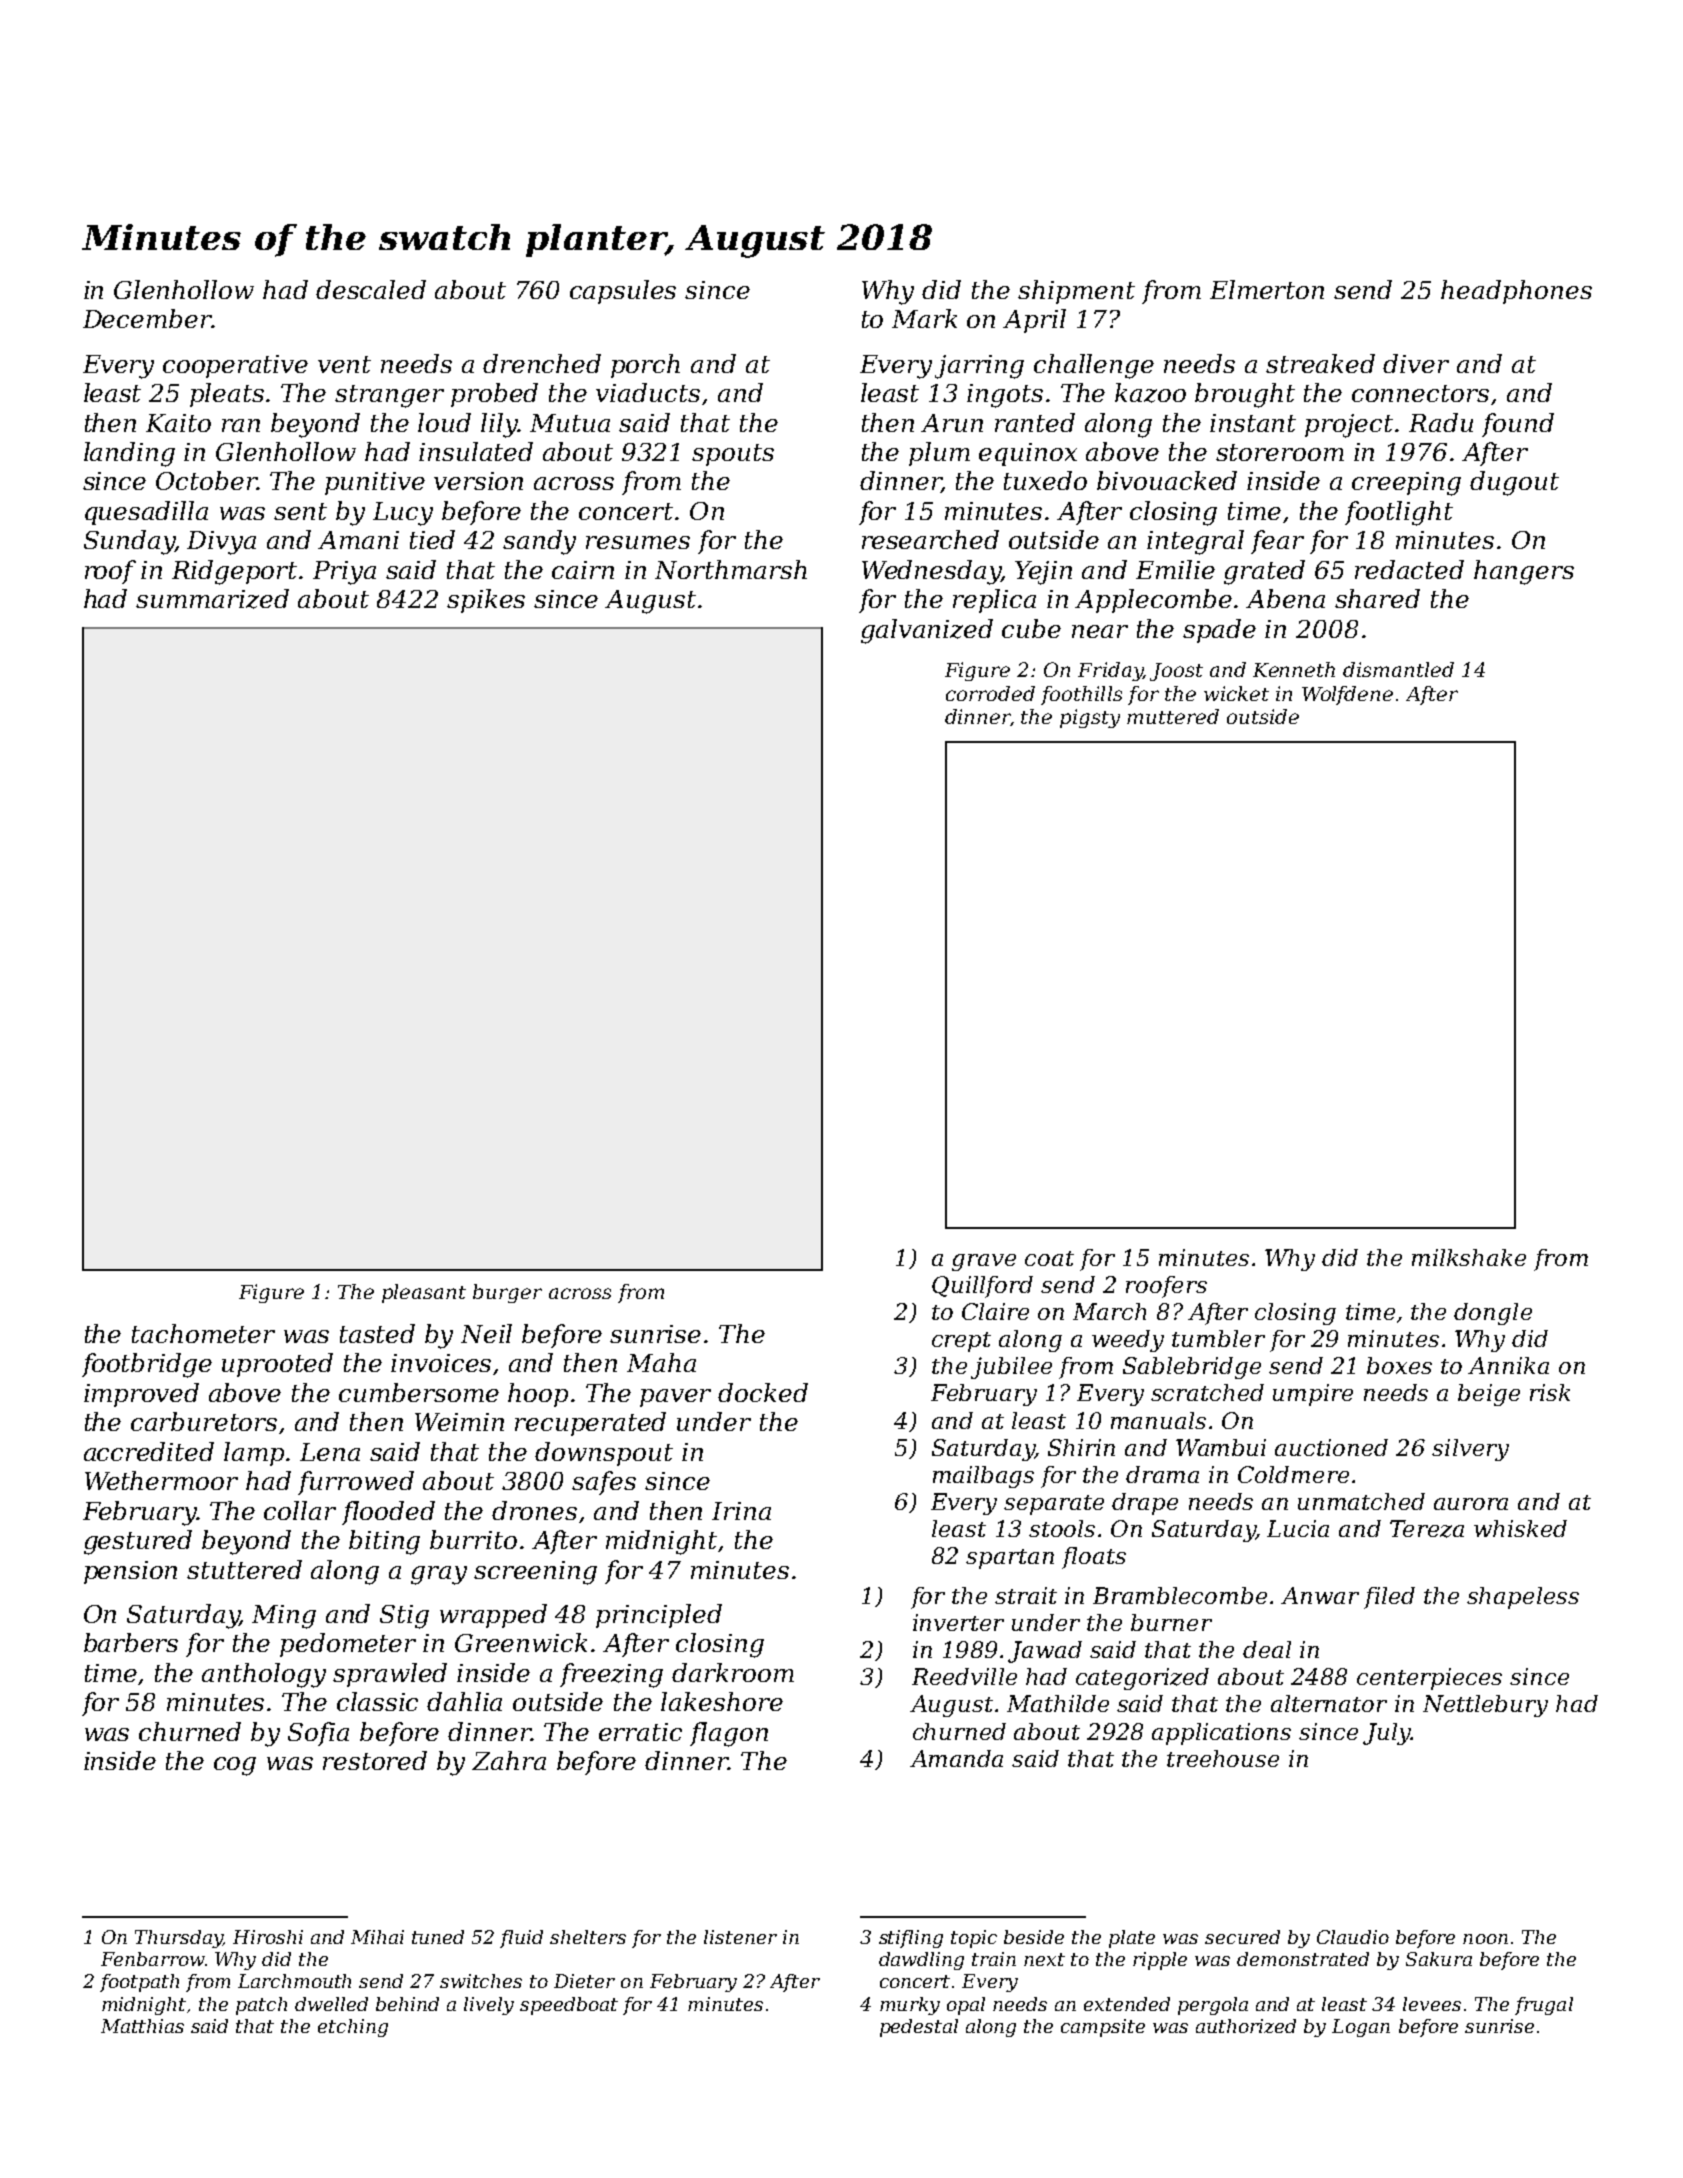  I want to click on summarized, so click(212, 599).
